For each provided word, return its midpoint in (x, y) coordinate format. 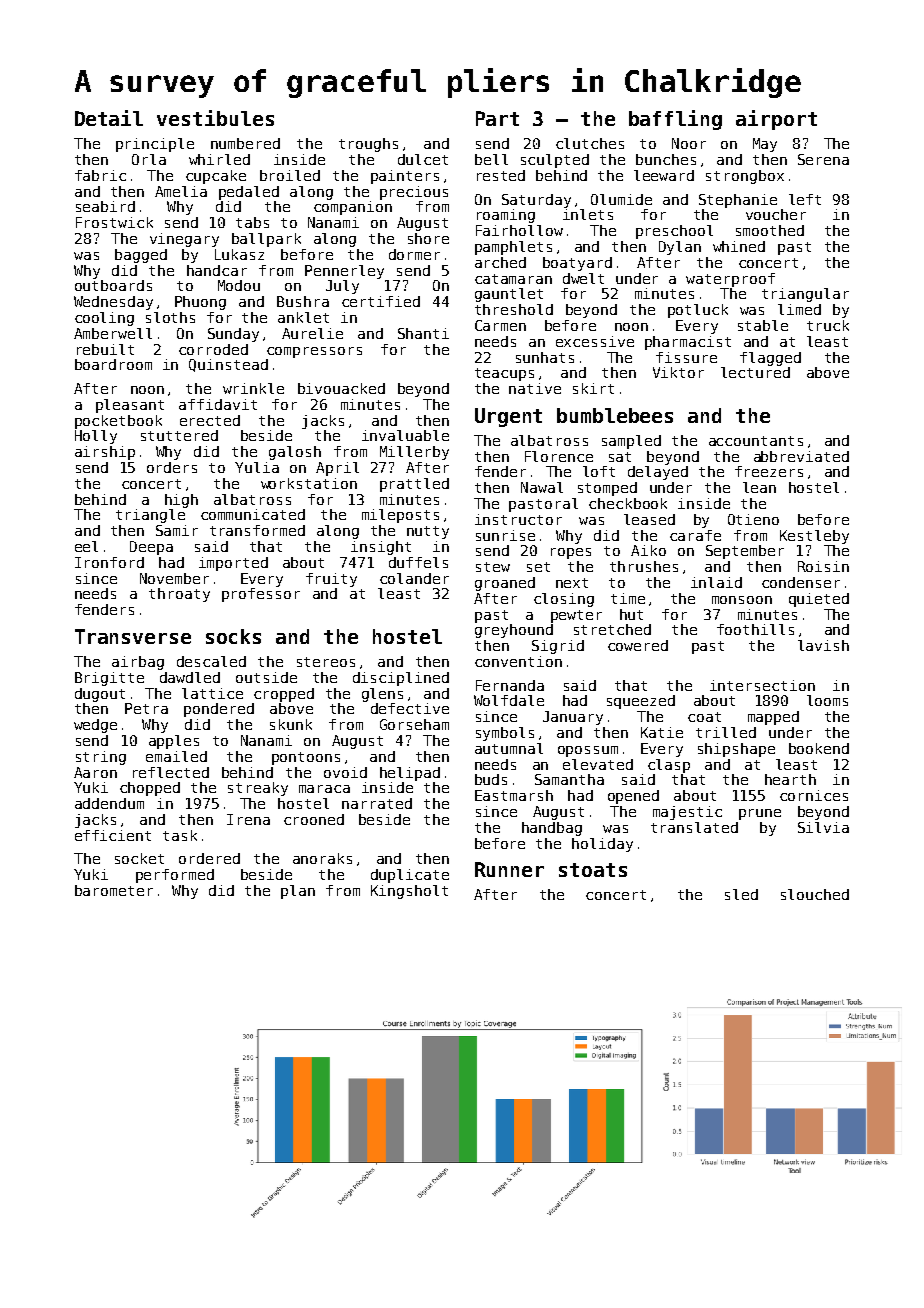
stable (763, 325)
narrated (377, 803)
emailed (176, 756)
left (805, 199)
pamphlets (513, 248)
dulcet (423, 159)
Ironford (109, 562)
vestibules (215, 118)
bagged (141, 256)
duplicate (410, 876)
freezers (769, 471)
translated (694, 827)
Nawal (542, 487)
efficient (113, 835)
